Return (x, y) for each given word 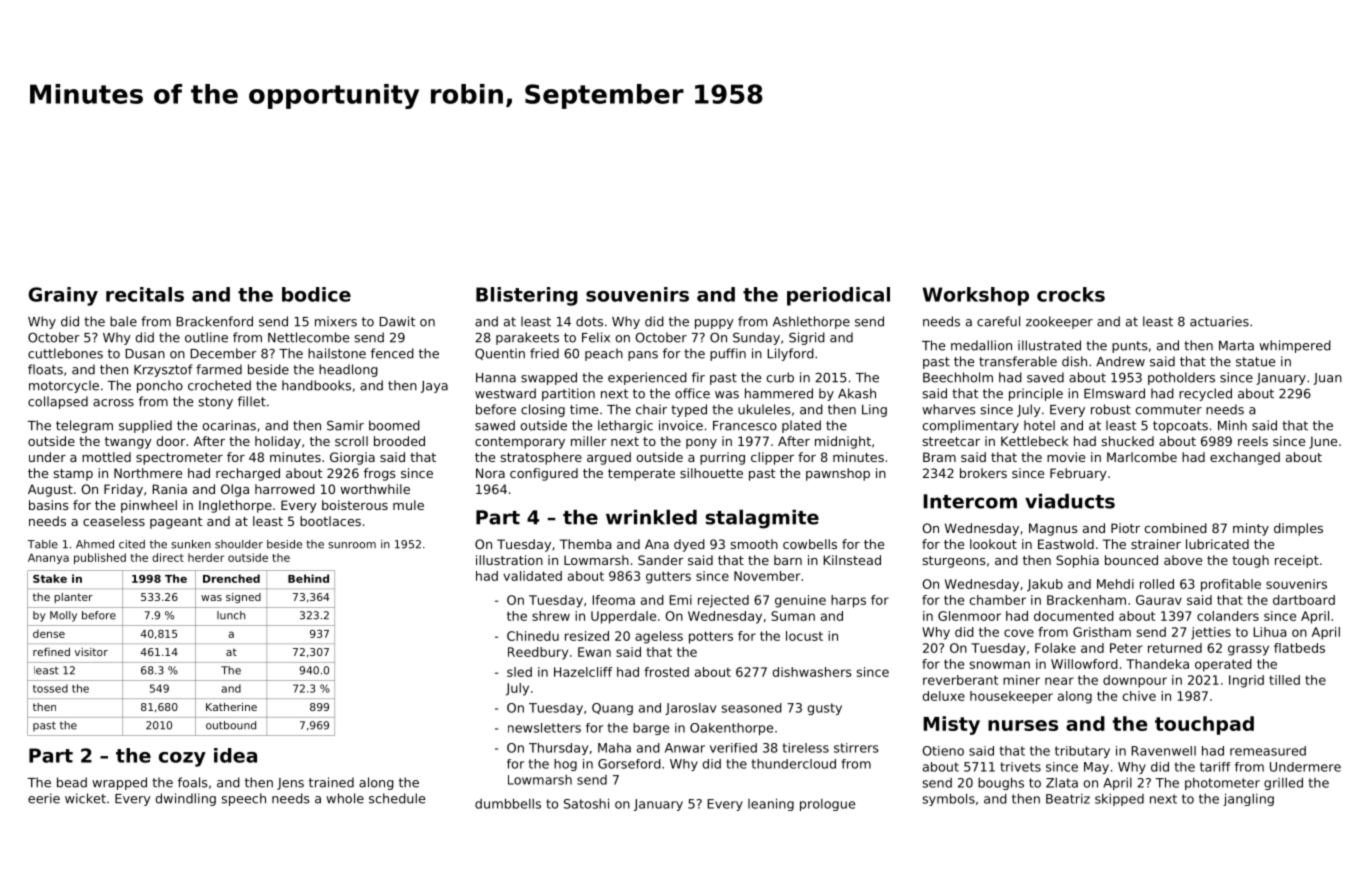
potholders (1181, 378)
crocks (1071, 294)
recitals (145, 294)
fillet (252, 401)
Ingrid (1246, 681)
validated (532, 576)
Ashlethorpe (811, 322)
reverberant (960, 680)
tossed (50, 688)
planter (73, 598)
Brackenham (1086, 600)
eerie (44, 798)
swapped (549, 378)
